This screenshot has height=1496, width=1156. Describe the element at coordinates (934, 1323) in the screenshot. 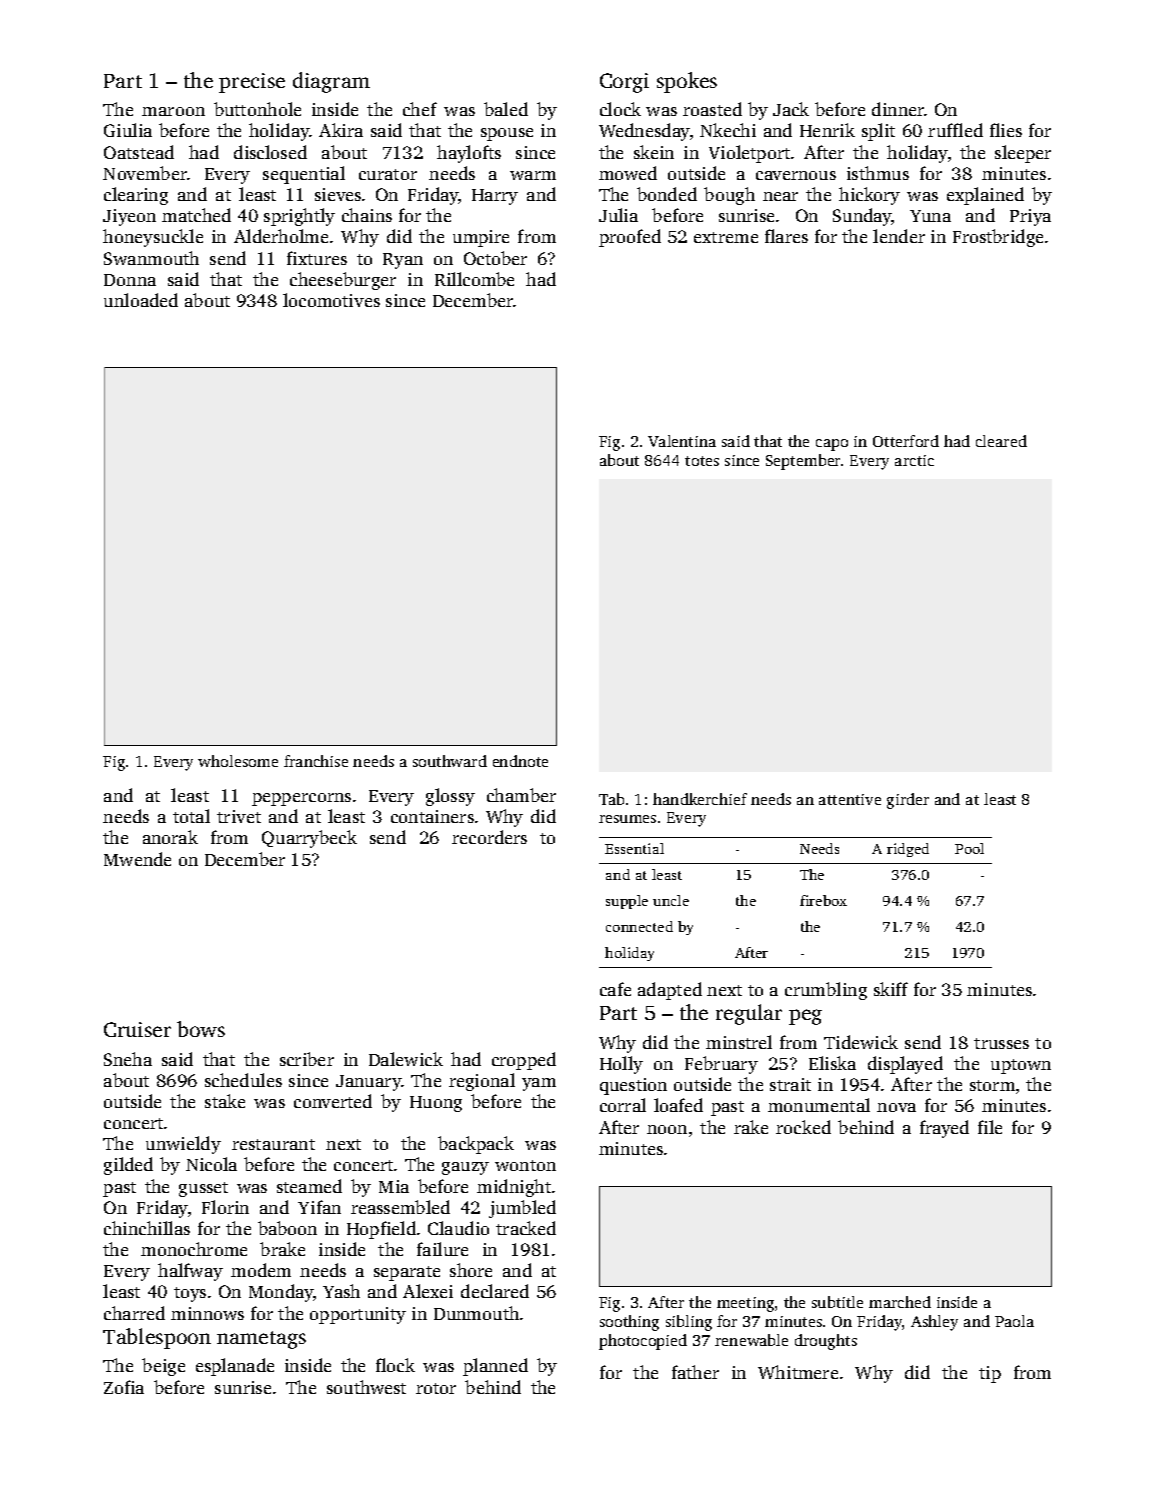

I see `Ashley` at that location.
